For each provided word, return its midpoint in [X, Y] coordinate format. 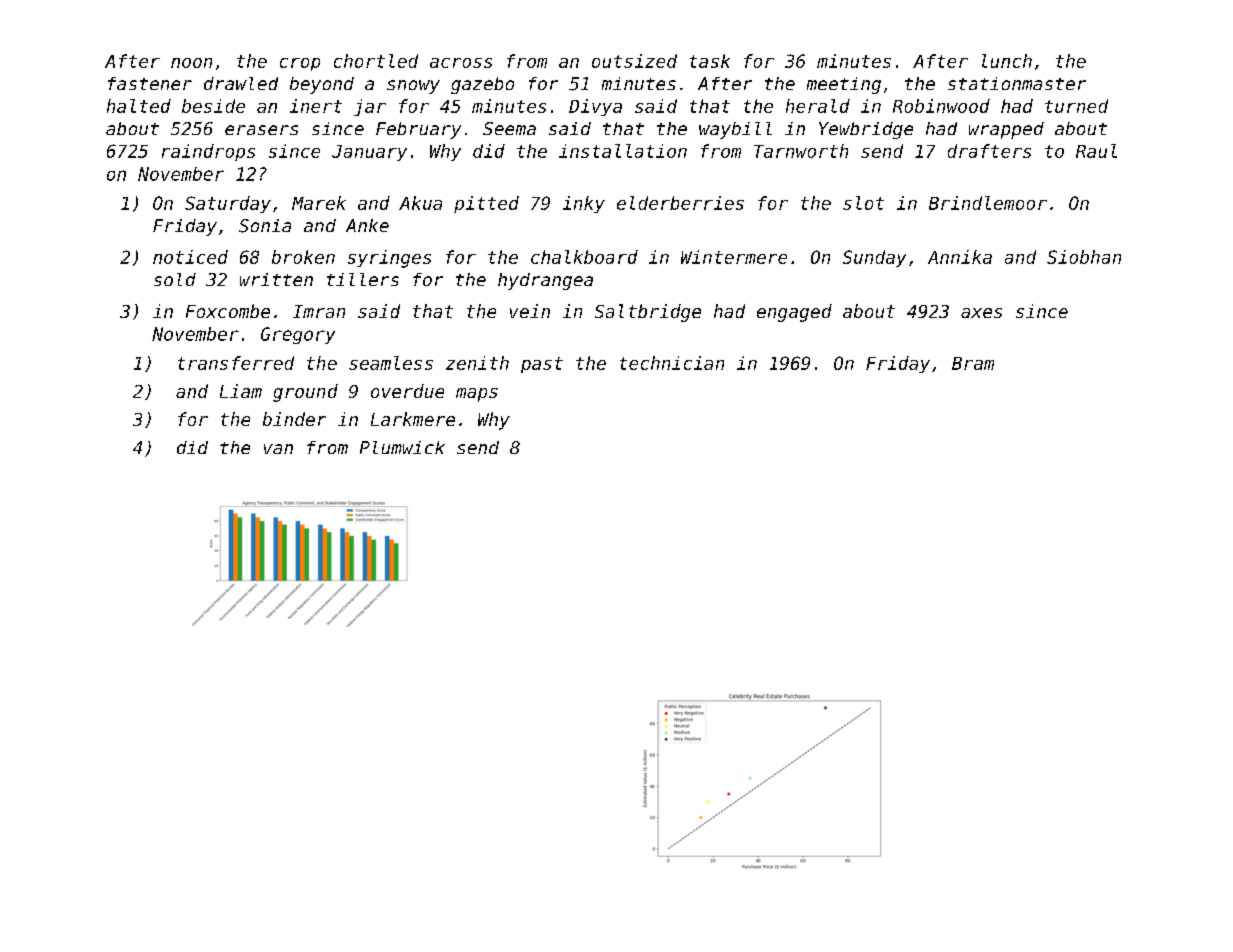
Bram [973, 363]
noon [191, 63]
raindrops [208, 152]
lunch [1007, 61]
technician [672, 363]
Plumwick [402, 447]
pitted [486, 204]
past [542, 365]
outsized [634, 61]
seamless [391, 363]
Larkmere [413, 419]
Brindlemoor [988, 203]
